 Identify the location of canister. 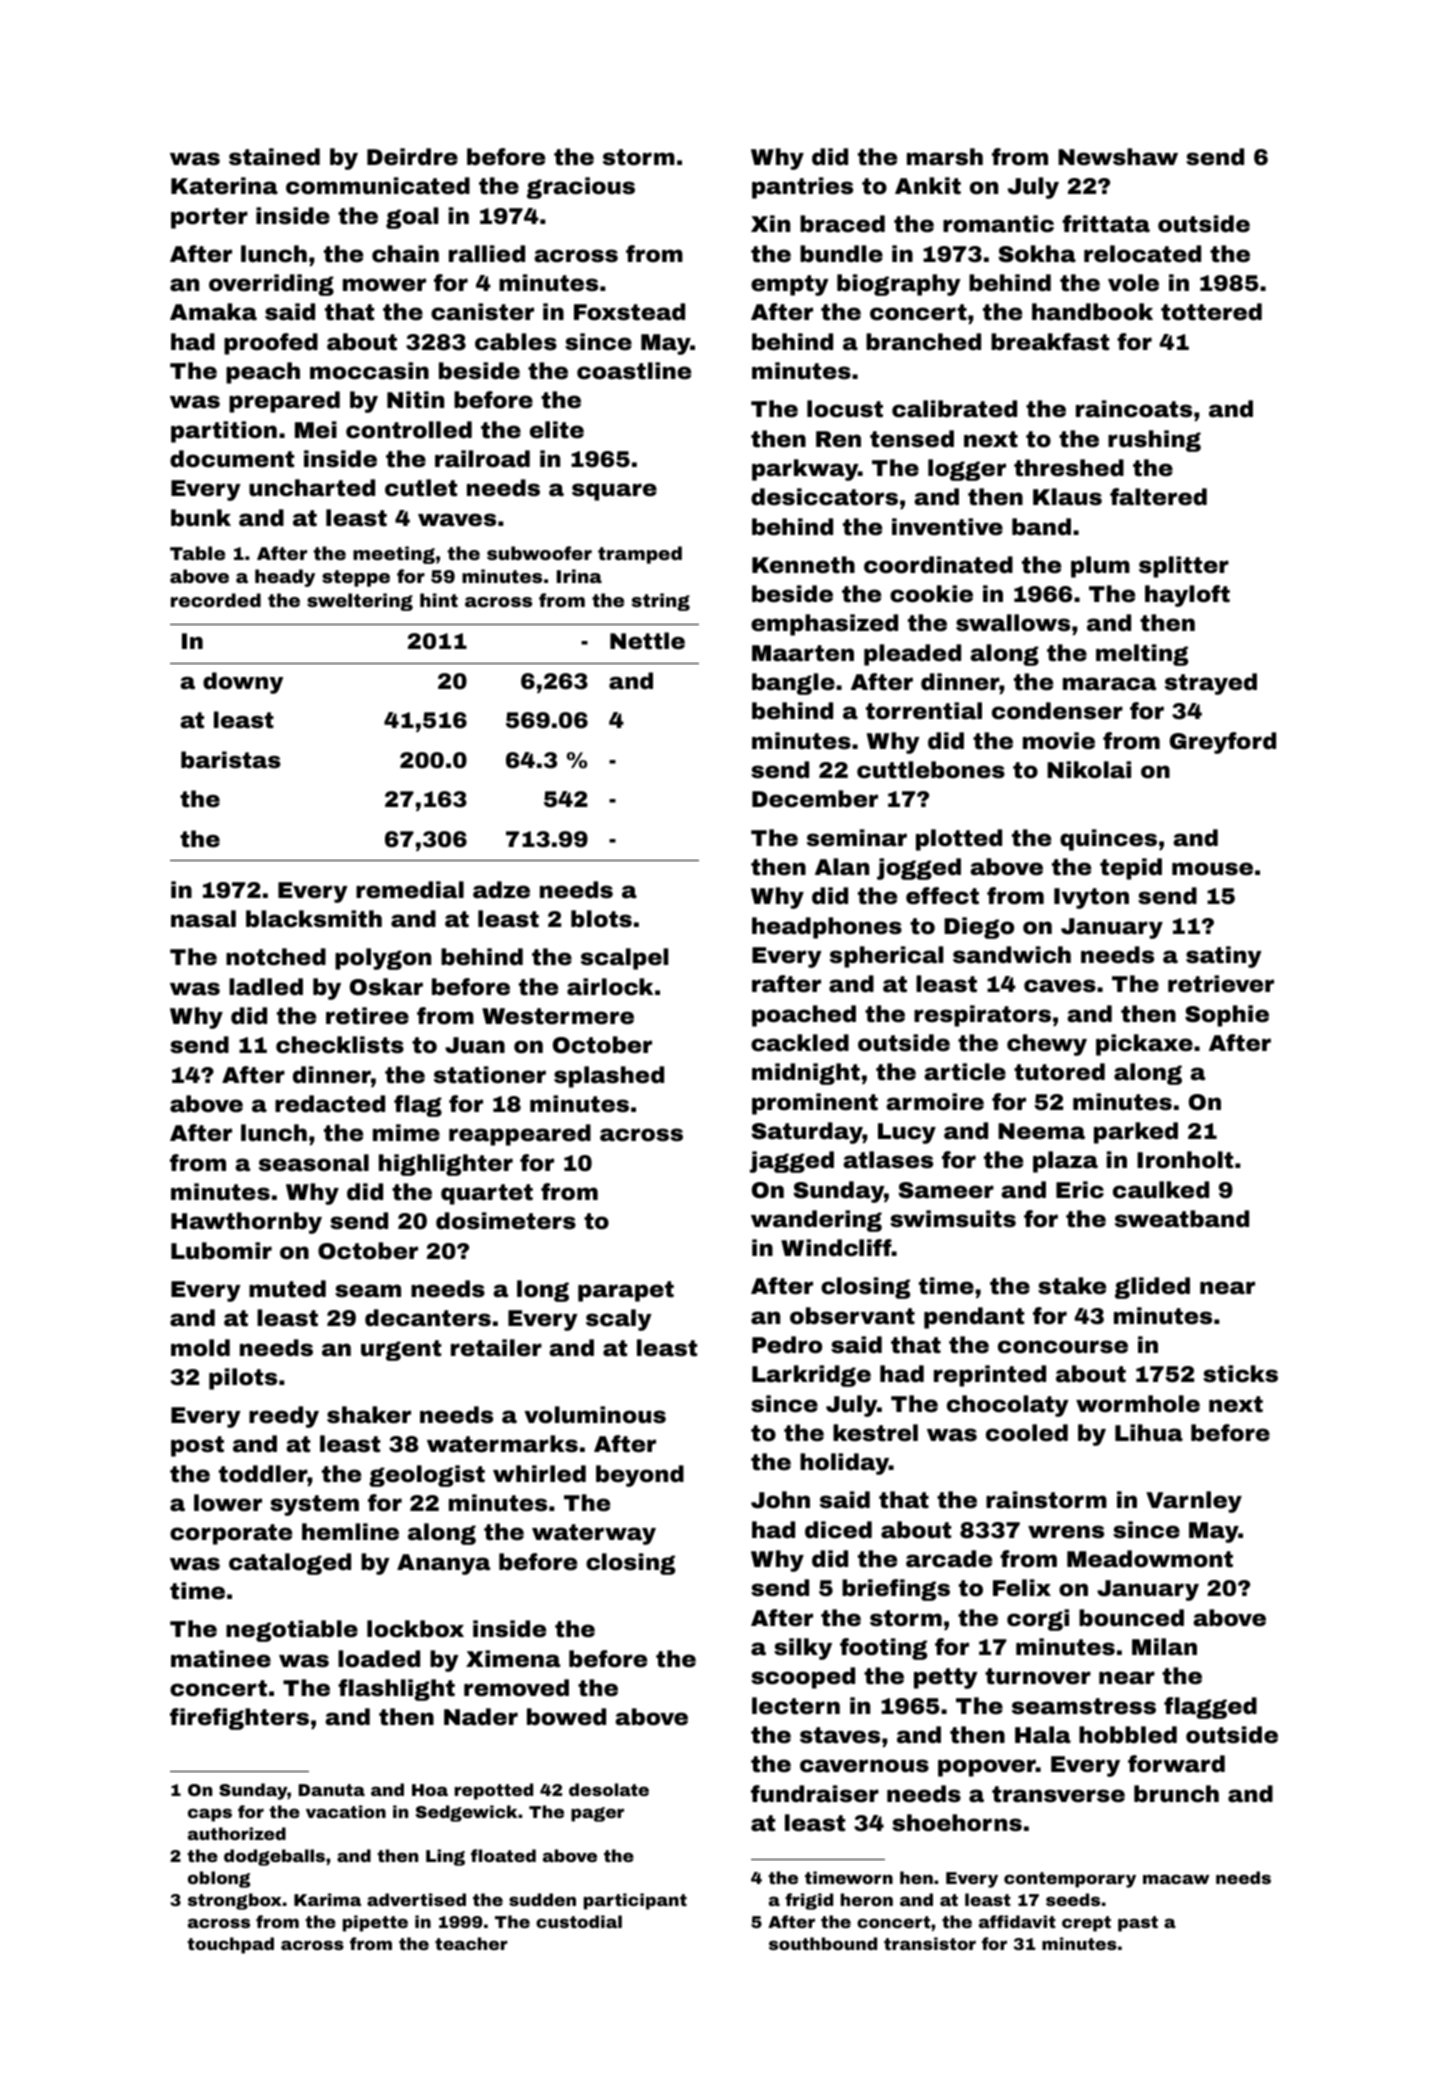
(482, 312).
